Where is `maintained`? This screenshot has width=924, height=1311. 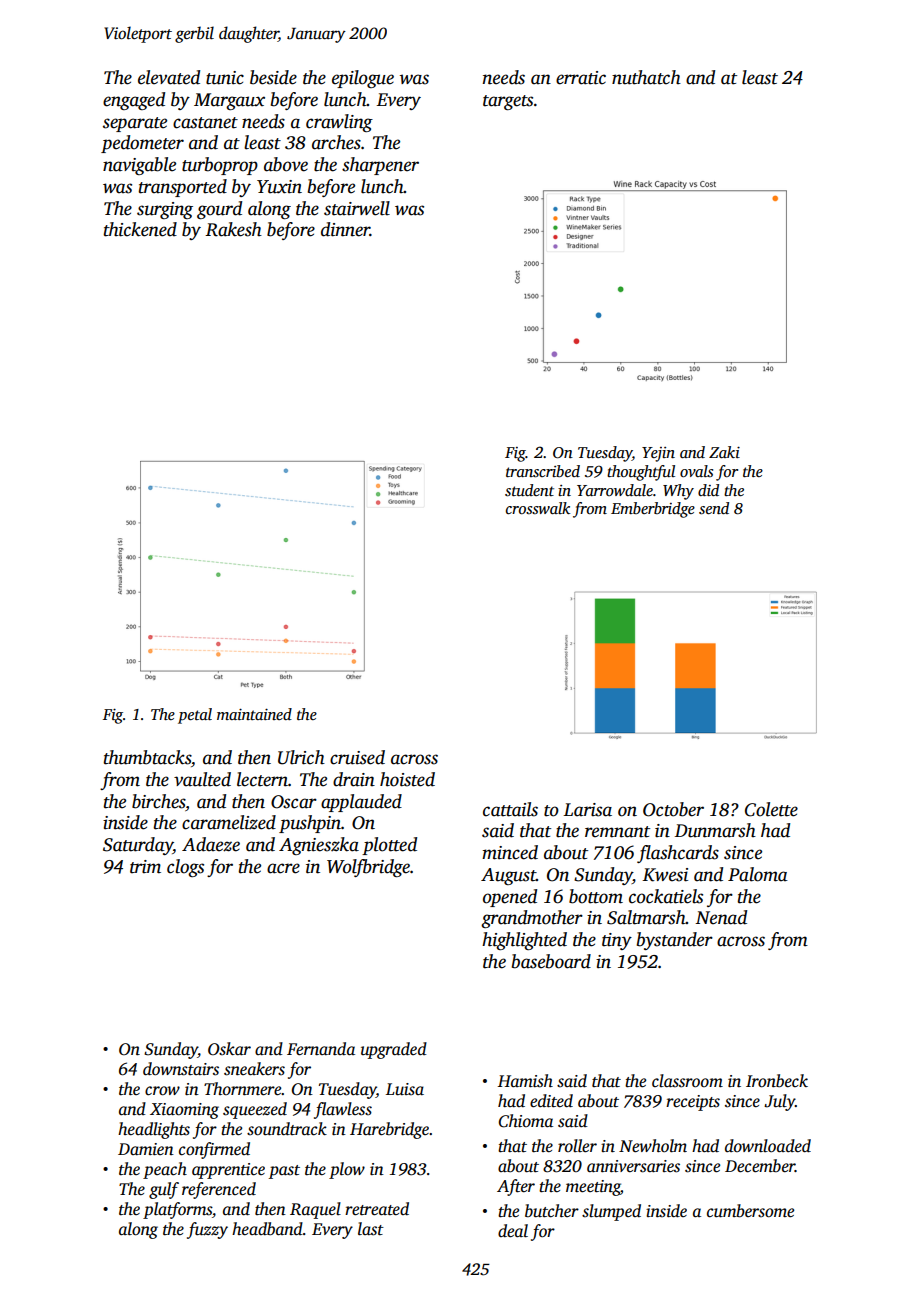
maintained is located at coordinates (254, 714).
